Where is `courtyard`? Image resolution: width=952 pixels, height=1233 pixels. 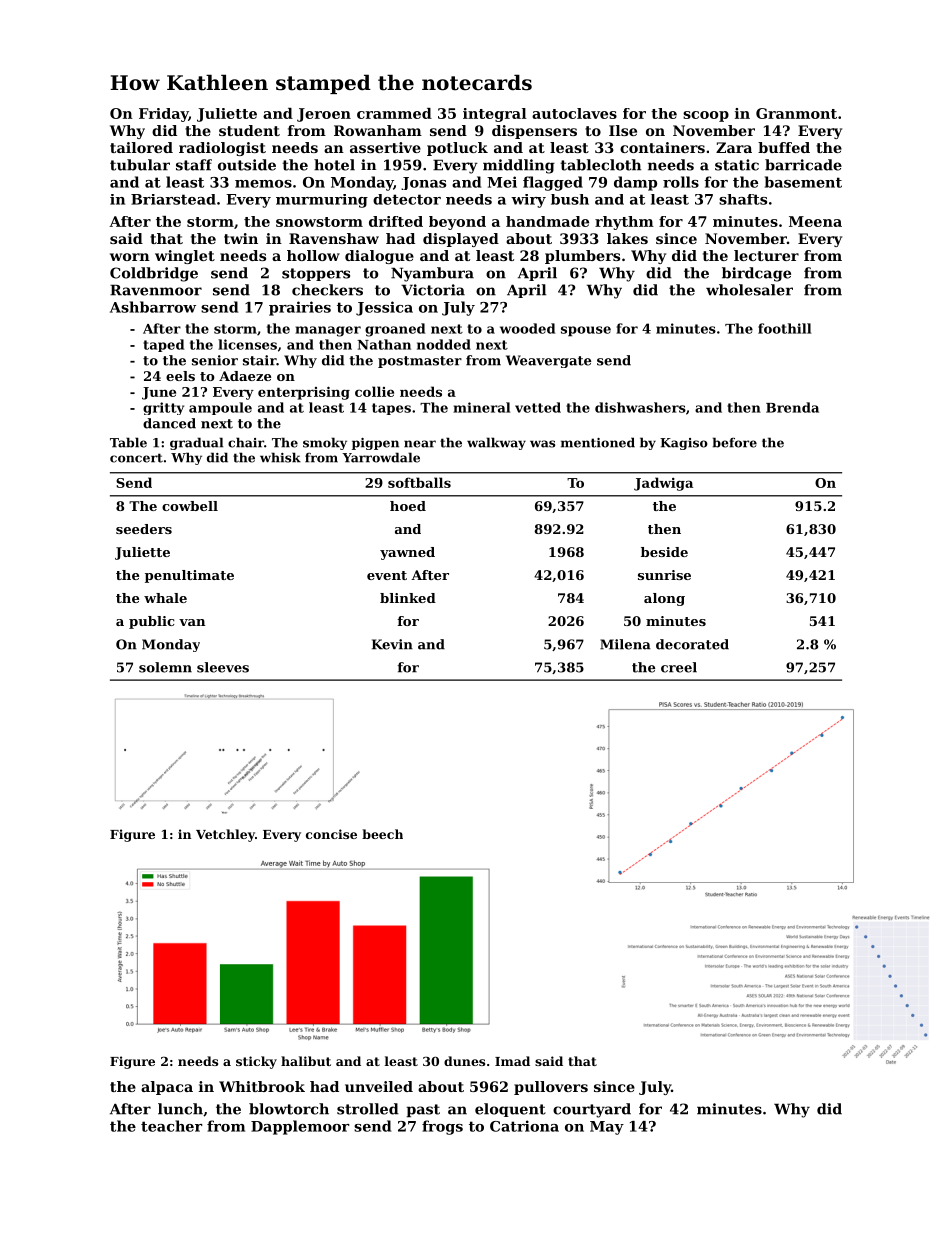
courtyard is located at coordinates (592, 1110).
